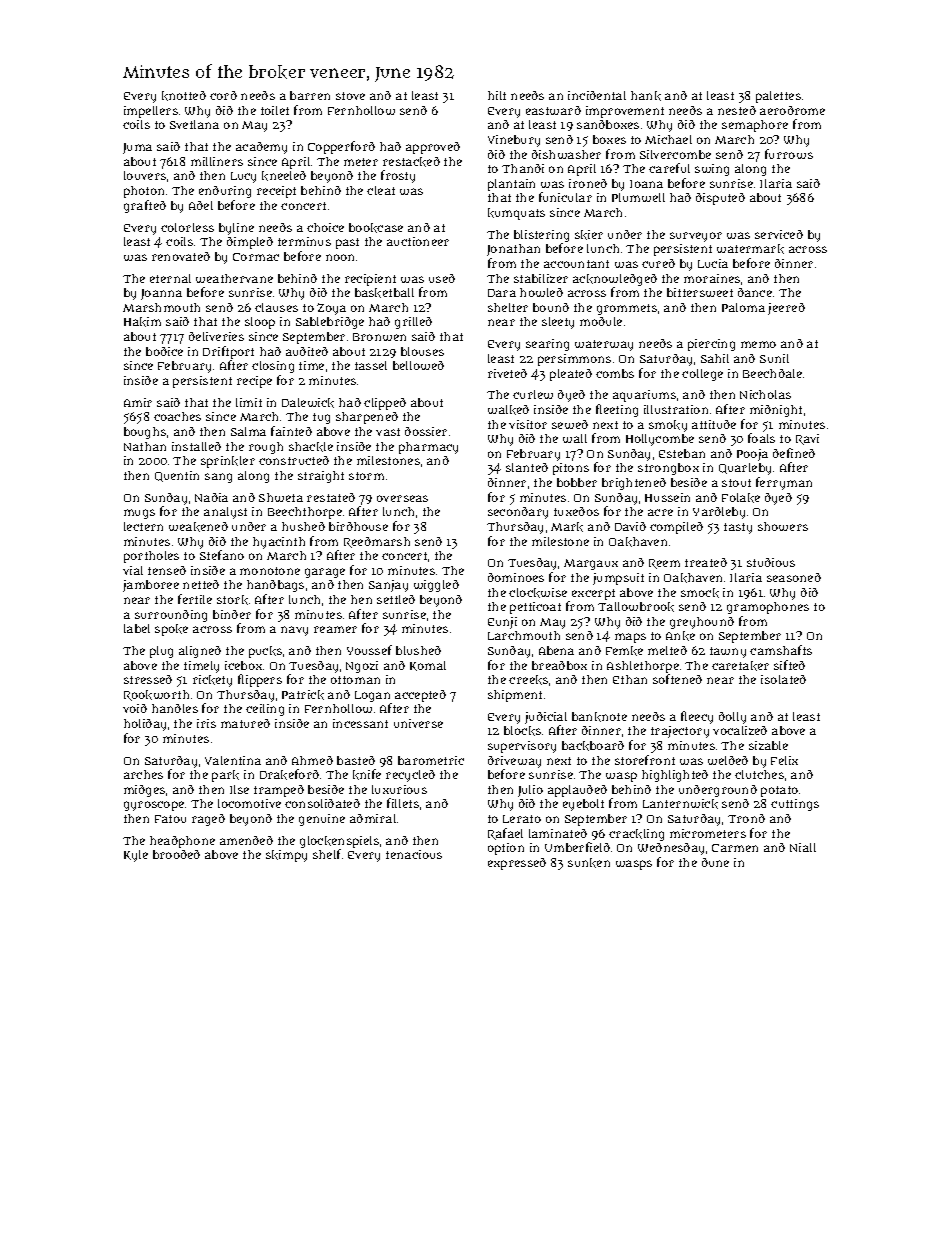 Image resolution: width=952 pixels, height=1233 pixels. What do you see at coordinates (275, 110) in the screenshot?
I see `toilet` at bounding box center [275, 110].
